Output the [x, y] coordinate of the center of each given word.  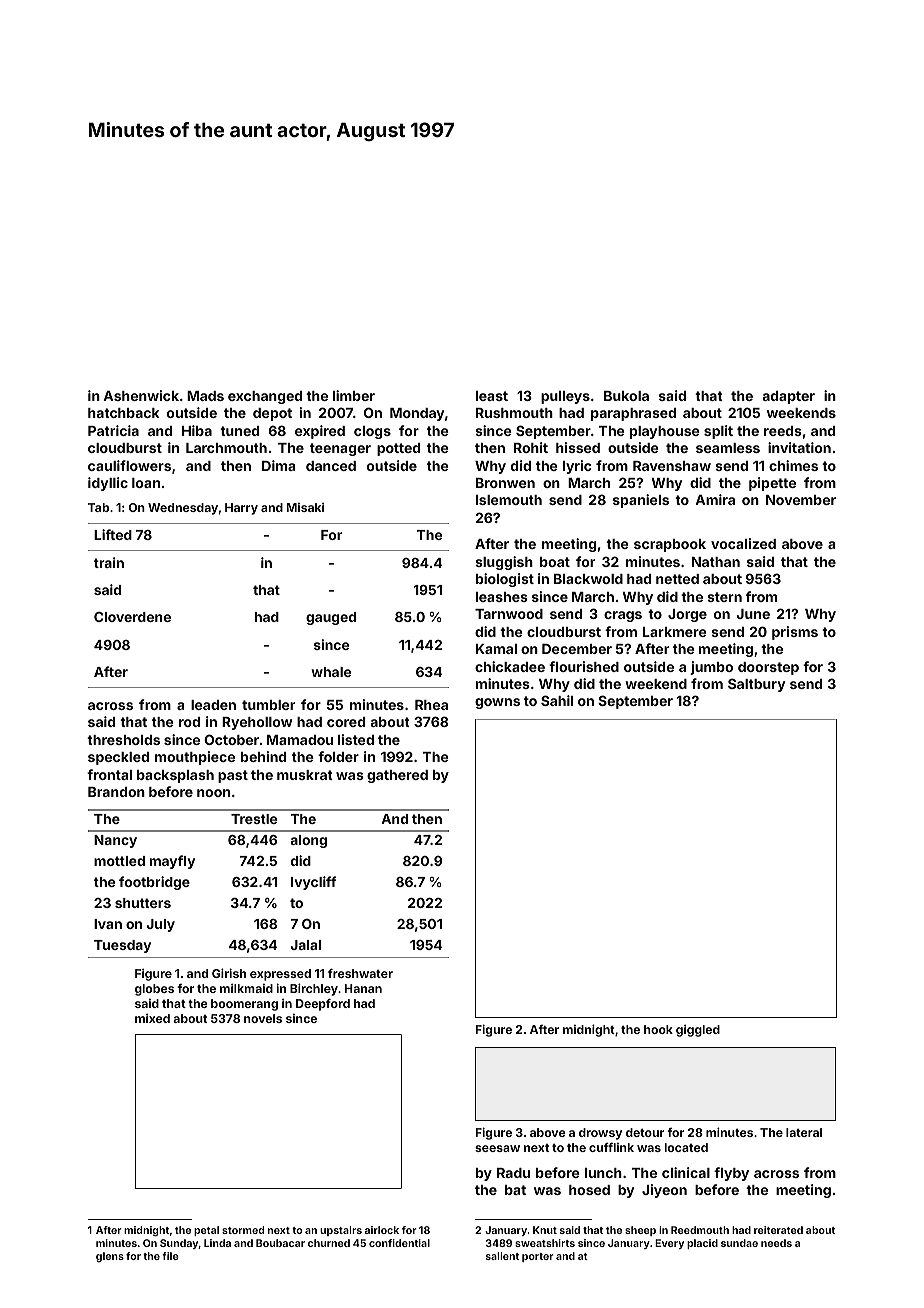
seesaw [497, 1148]
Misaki [305, 507]
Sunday [179, 1244]
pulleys [565, 397]
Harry [241, 509]
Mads [205, 396]
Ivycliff [313, 883]
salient [502, 1256]
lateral [804, 1132]
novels [263, 1018]
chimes [793, 465]
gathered [397, 776]
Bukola [626, 396]
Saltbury [756, 685]
